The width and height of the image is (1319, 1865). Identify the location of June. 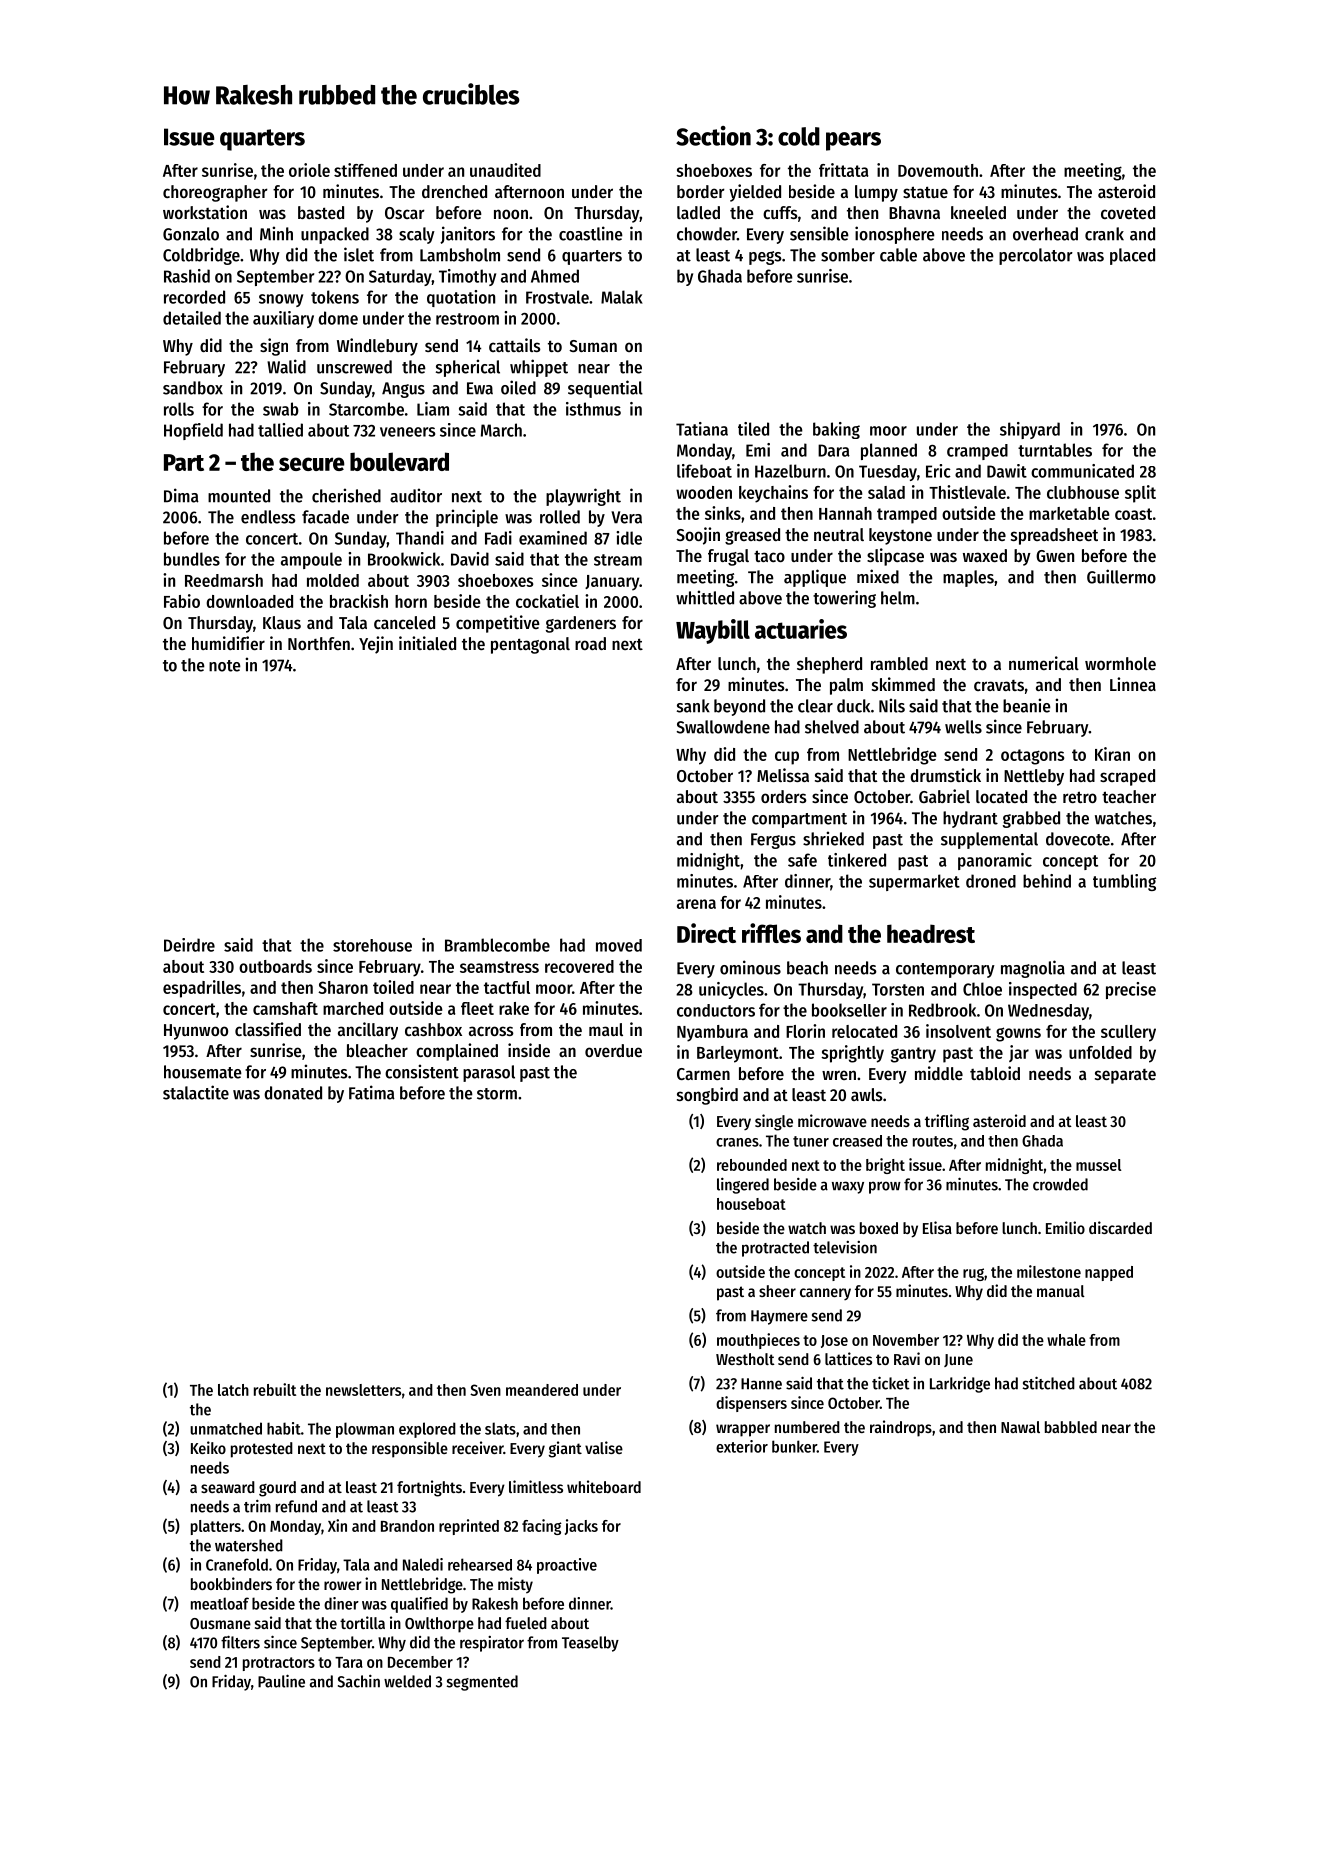
(958, 1360).
